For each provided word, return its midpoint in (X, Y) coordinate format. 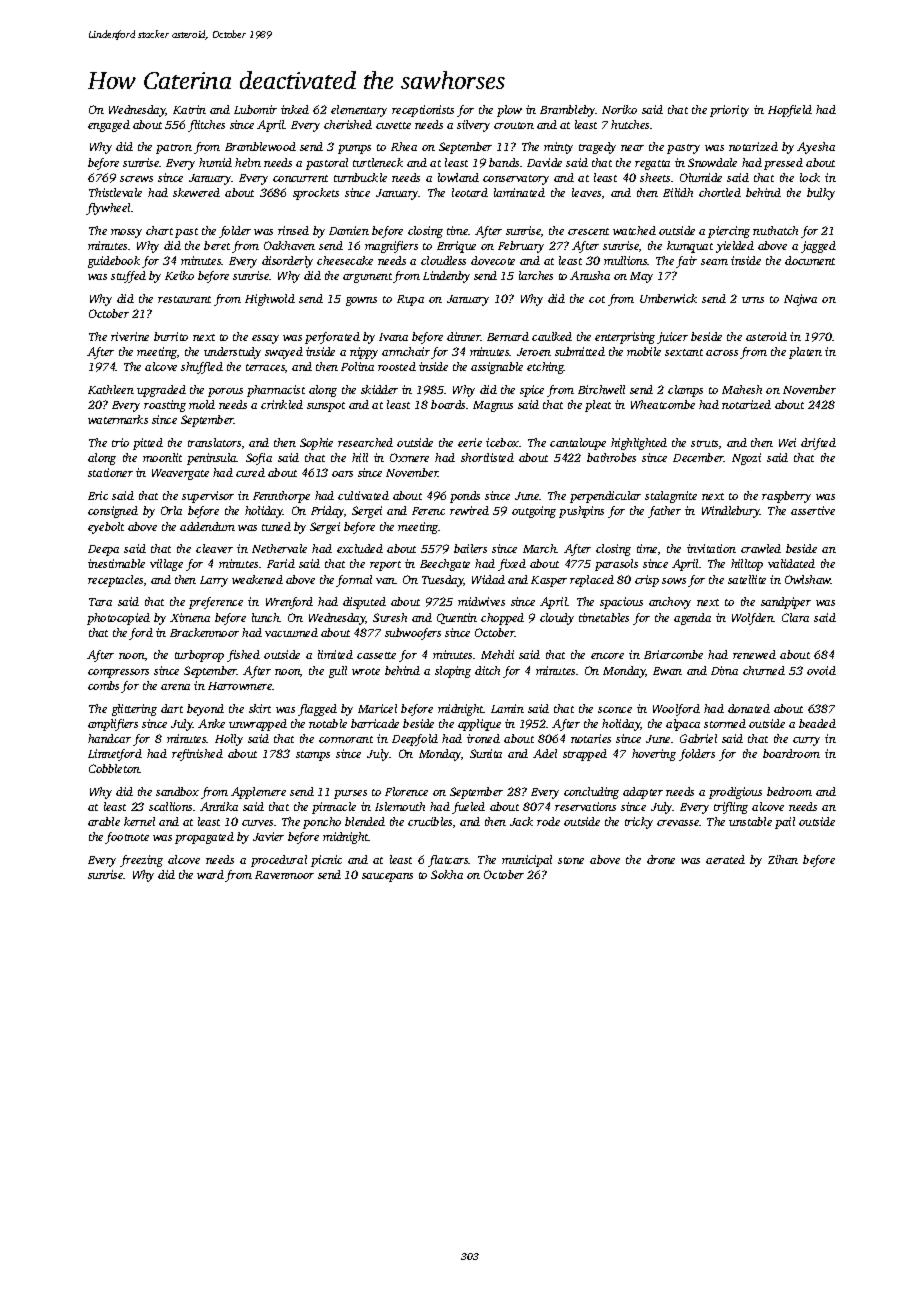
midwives (481, 601)
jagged (818, 247)
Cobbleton (114, 768)
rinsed (293, 230)
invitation (711, 548)
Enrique (456, 247)
